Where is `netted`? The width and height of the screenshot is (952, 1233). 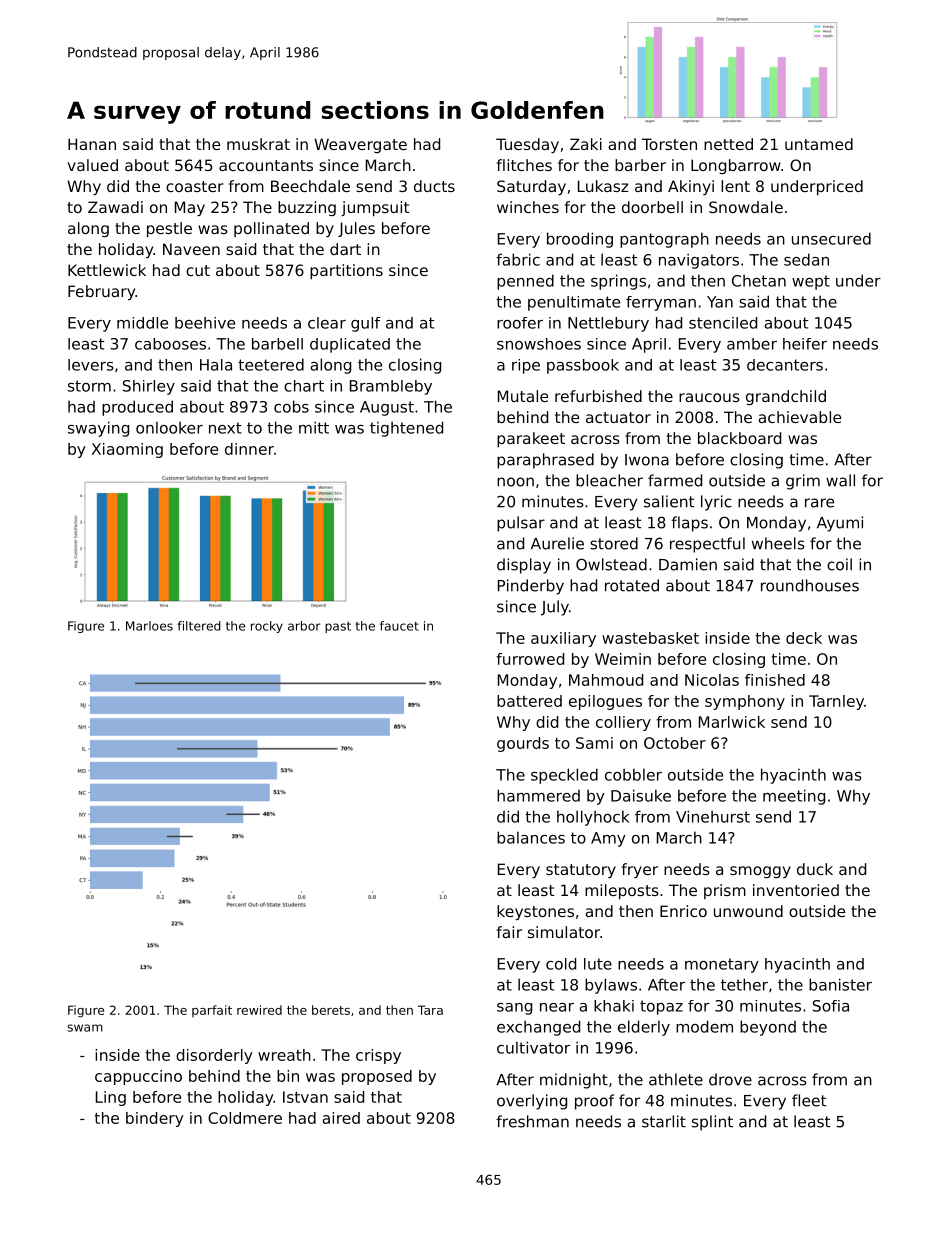
netted is located at coordinates (728, 144).
